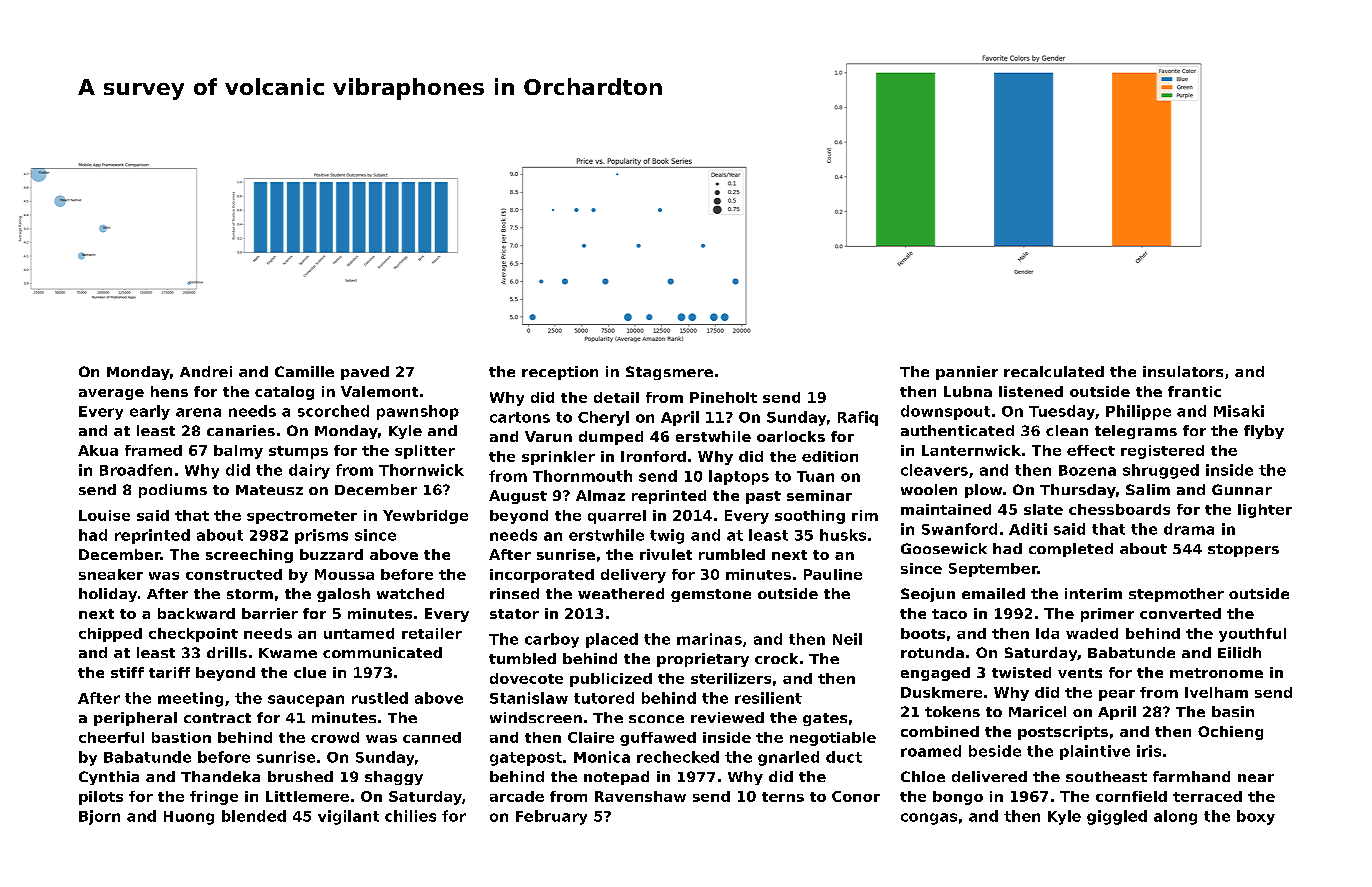  Describe the element at coordinates (967, 373) in the page. I see `pannier` at that location.
